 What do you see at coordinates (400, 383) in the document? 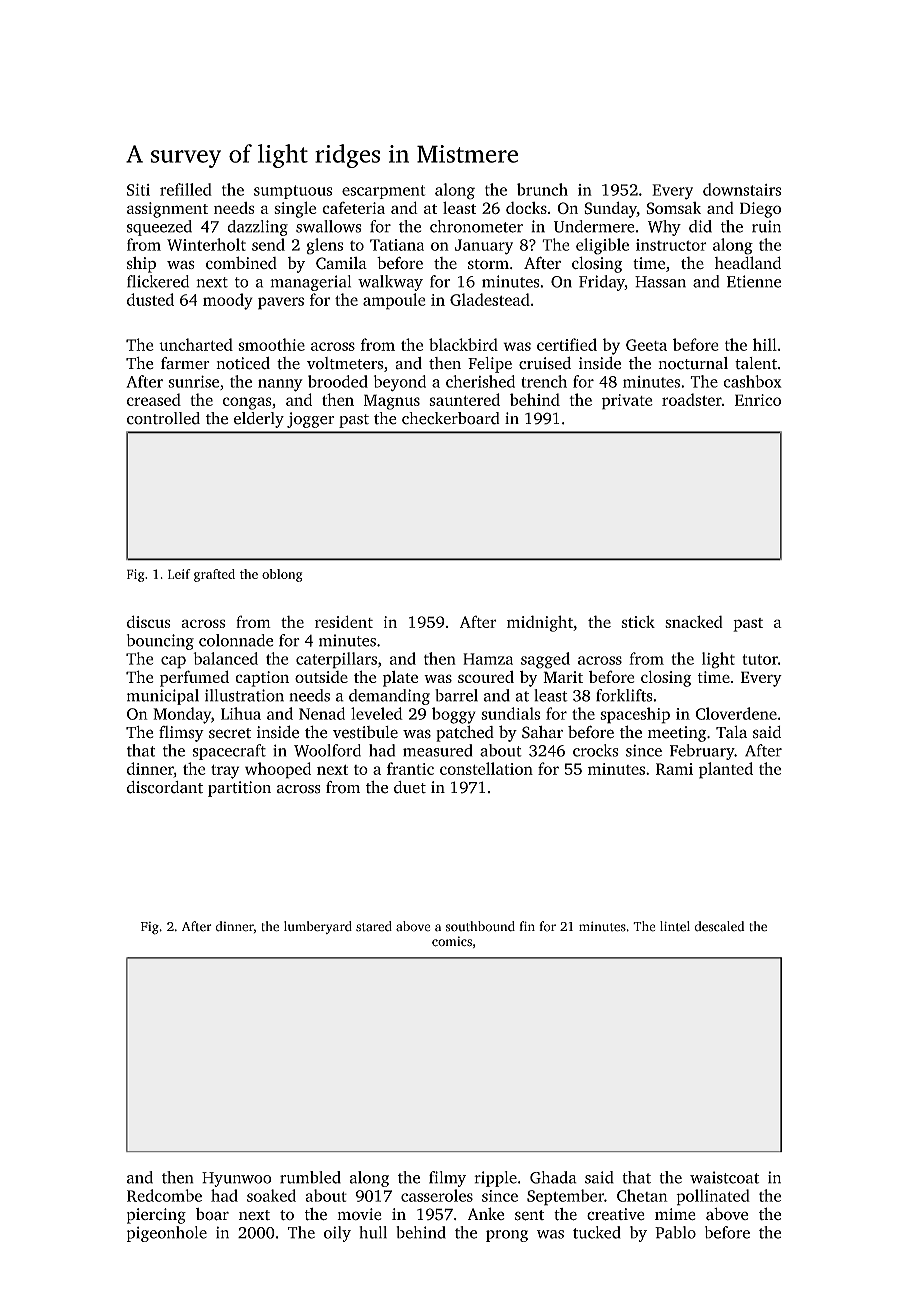
I see `beyond` at bounding box center [400, 383].
